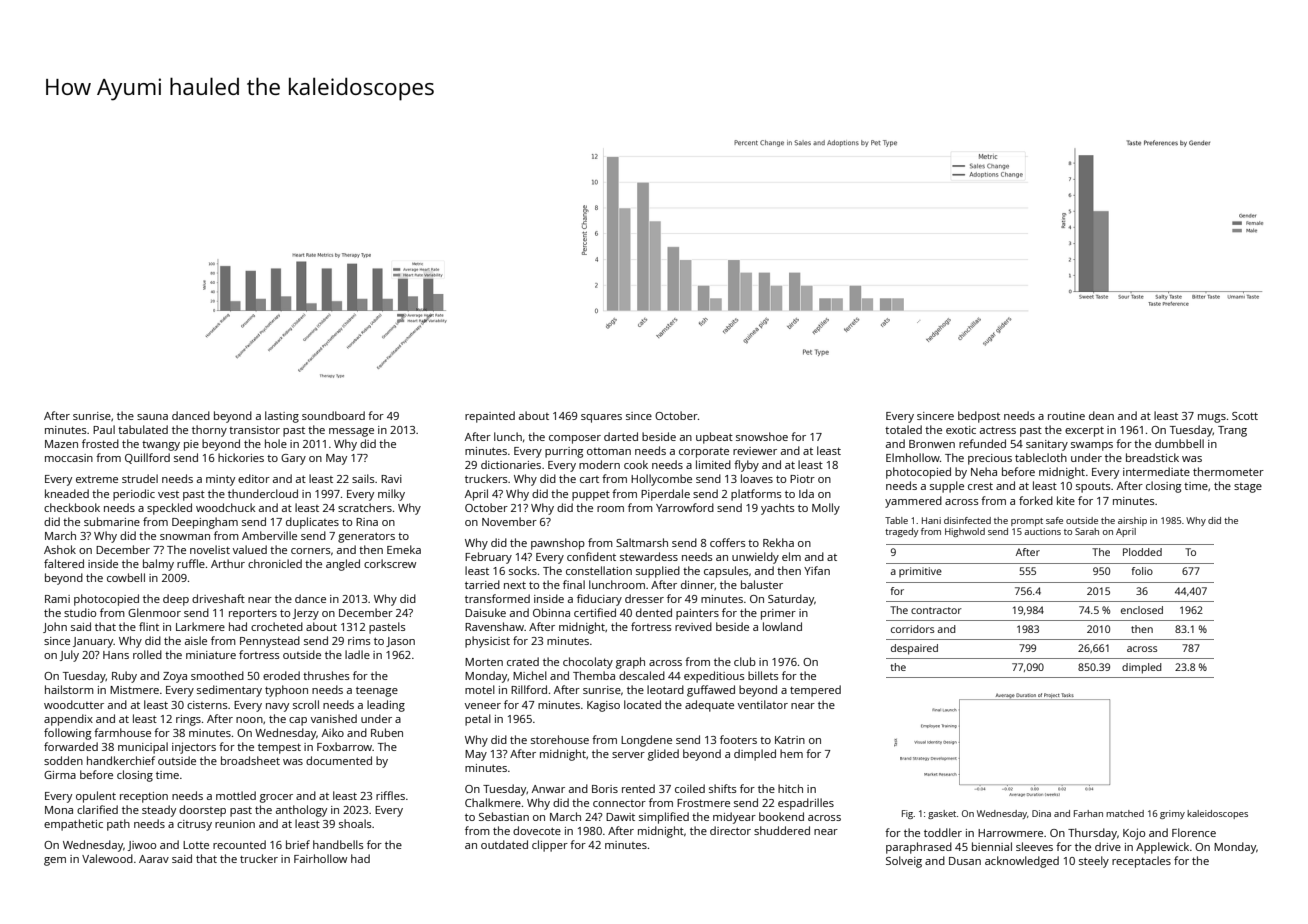 The height and width of the document is (924, 1308). Describe the element at coordinates (1132, 521) in the document. I see `airship` at that location.
